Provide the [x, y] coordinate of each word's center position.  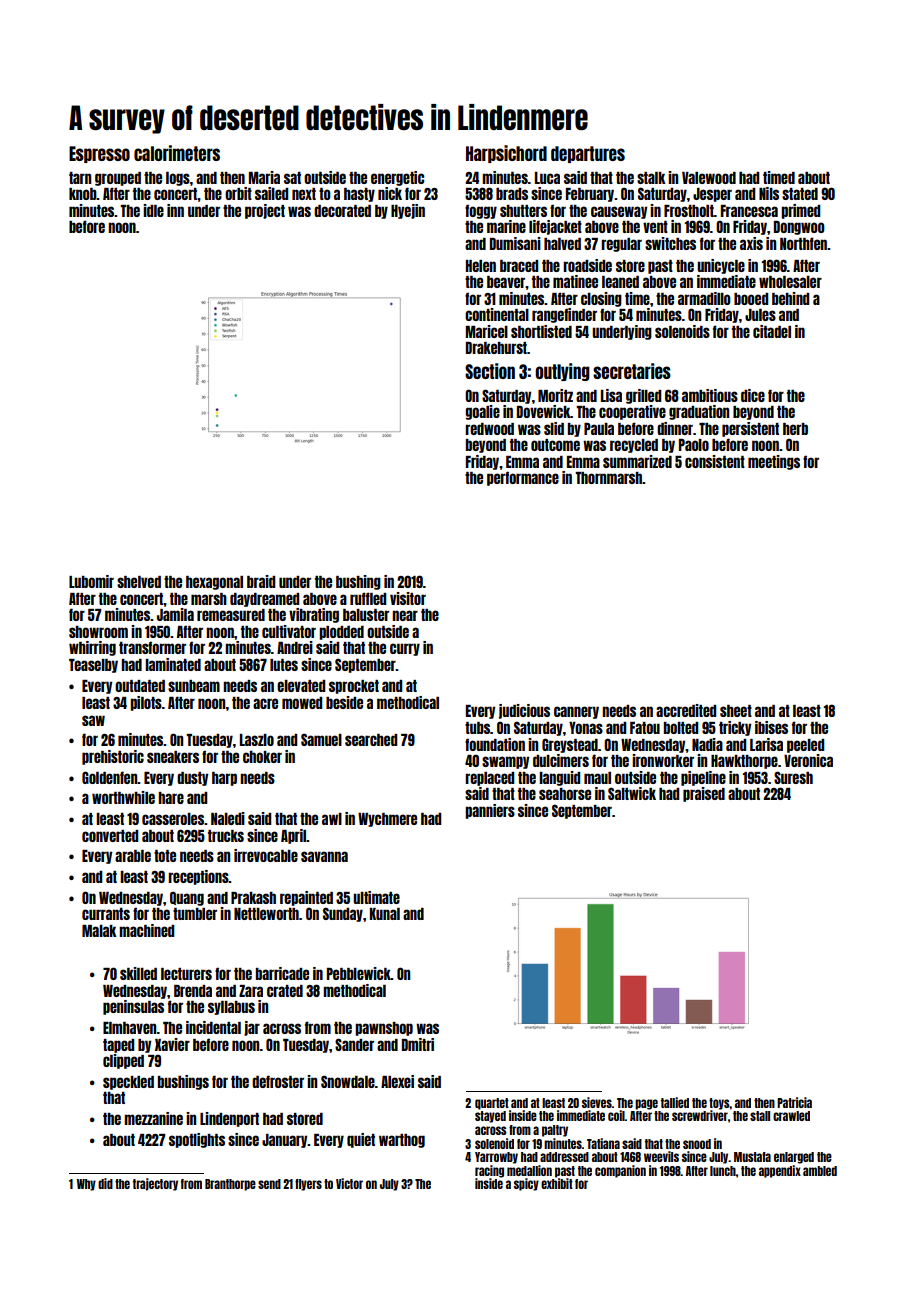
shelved [139, 582]
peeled [805, 746]
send [269, 1184]
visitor [408, 598]
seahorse [565, 794]
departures [588, 154]
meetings [774, 462]
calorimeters [177, 153]
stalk [651, 178]
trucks [226, 836]
